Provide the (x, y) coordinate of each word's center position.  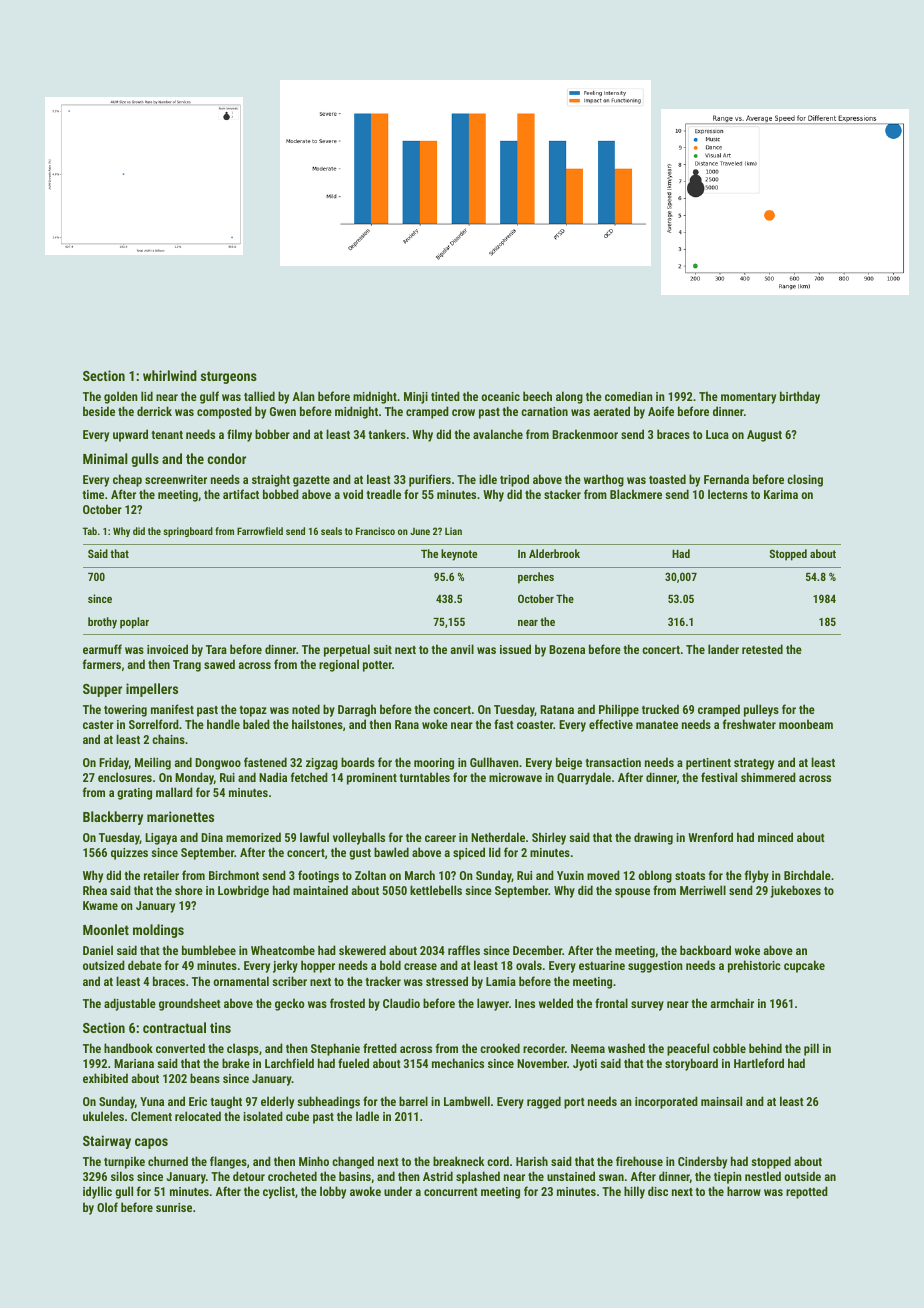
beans (205, 1078)
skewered (362, 950)
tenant (167, 435)
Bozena (567, 649)
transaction (613, 762)
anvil (462, 649)
